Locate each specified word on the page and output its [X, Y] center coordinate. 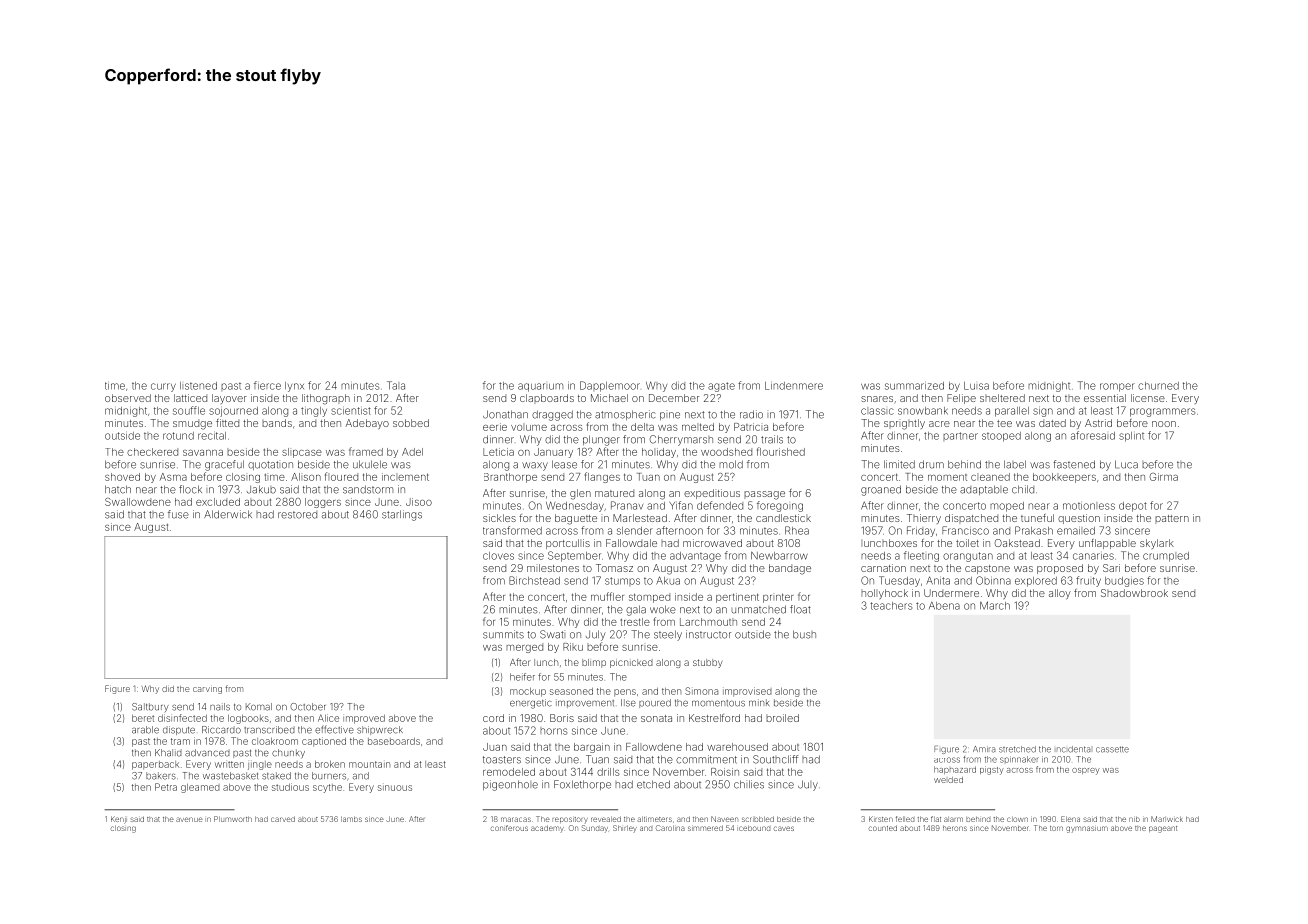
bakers [161, 776]
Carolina [670, 828]
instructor [708, 634]
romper [1117, 387]
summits [503, 634]
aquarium [540, 387]
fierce [267, 385]
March [995, 605]
